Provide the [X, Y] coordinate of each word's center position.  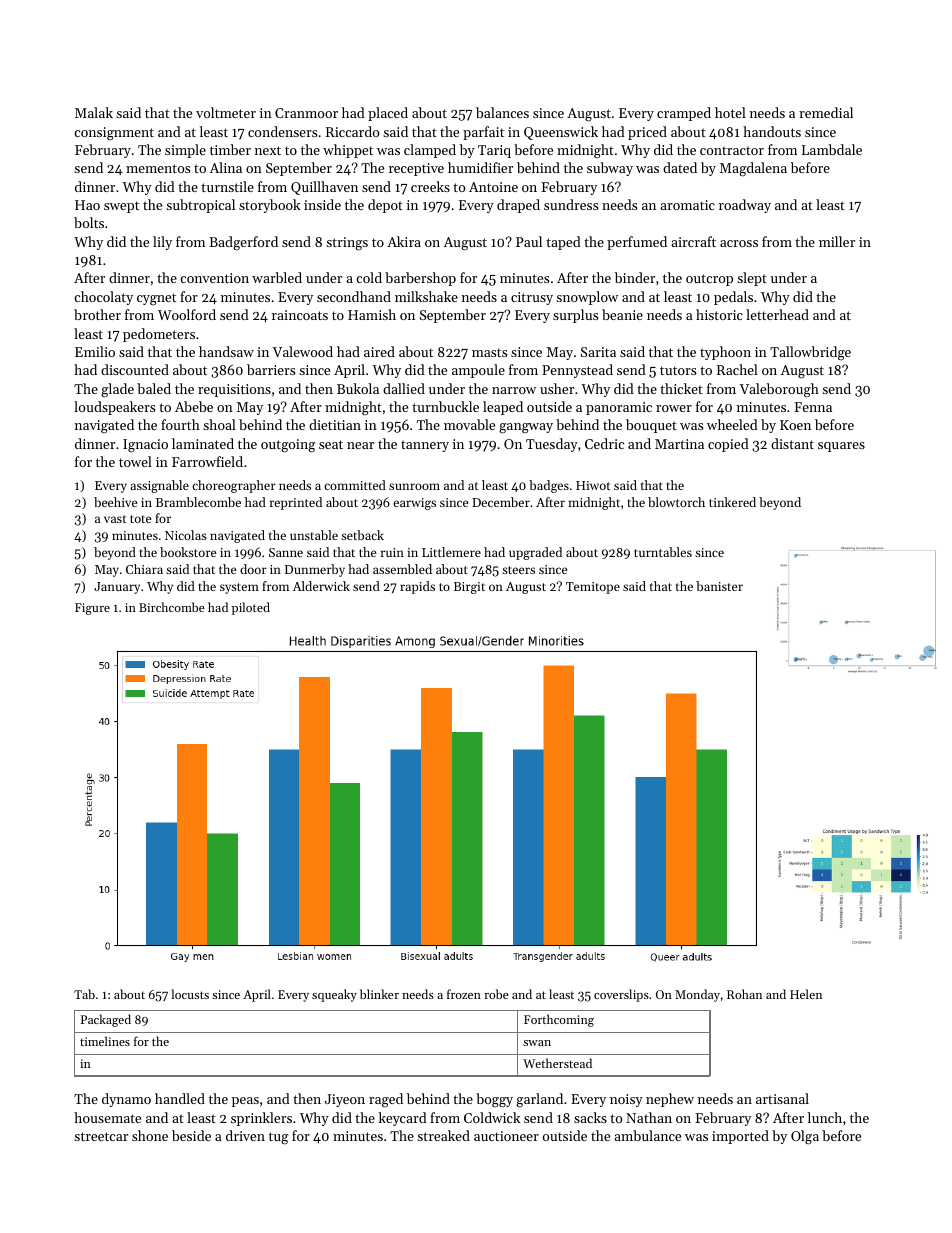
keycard [403, 1119]
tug [278, 1138]
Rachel [737, 369]
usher [557, 388]
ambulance [647, 1135]
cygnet [156, 299]
